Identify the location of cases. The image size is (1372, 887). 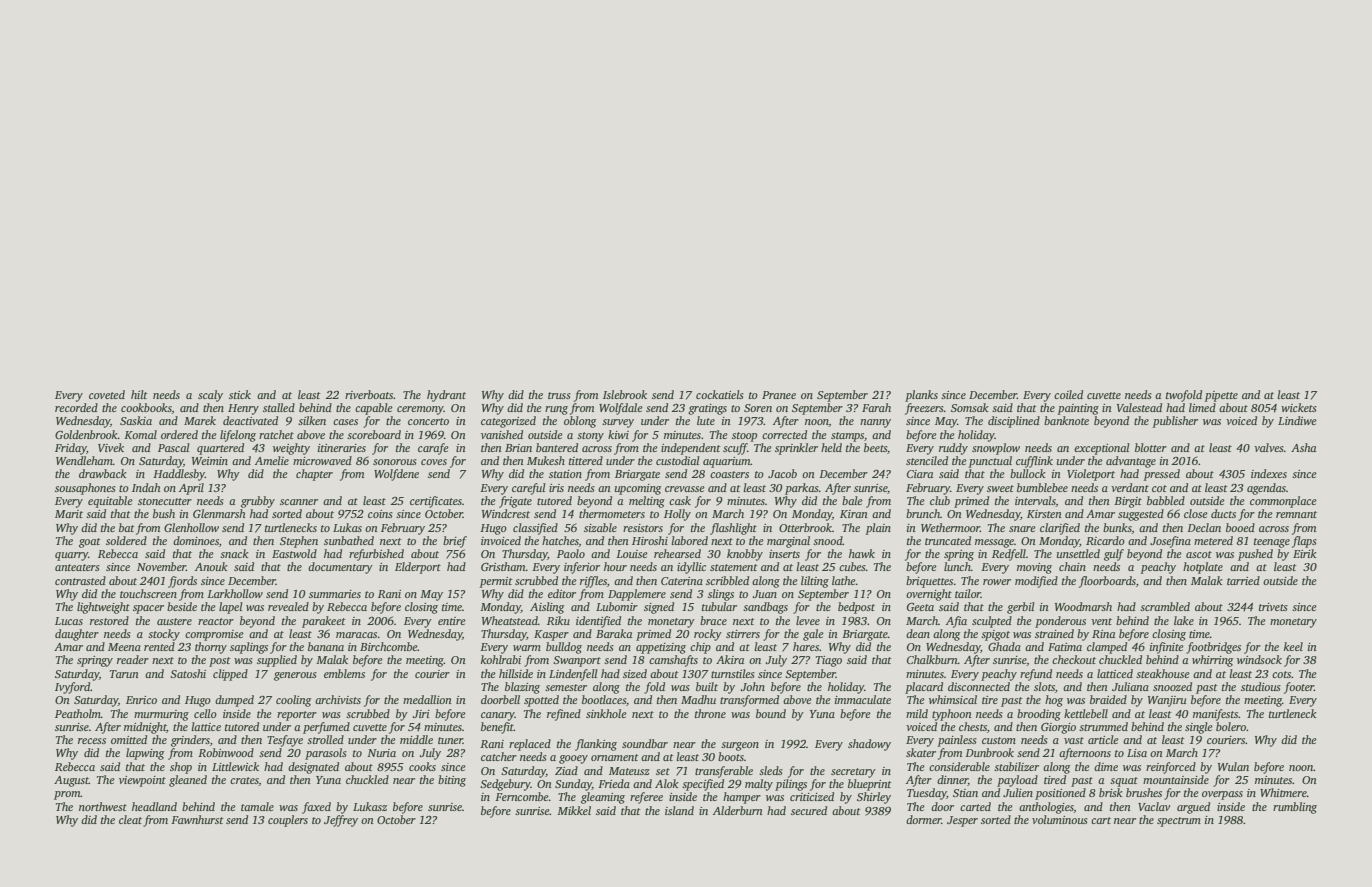
(345, 422).
